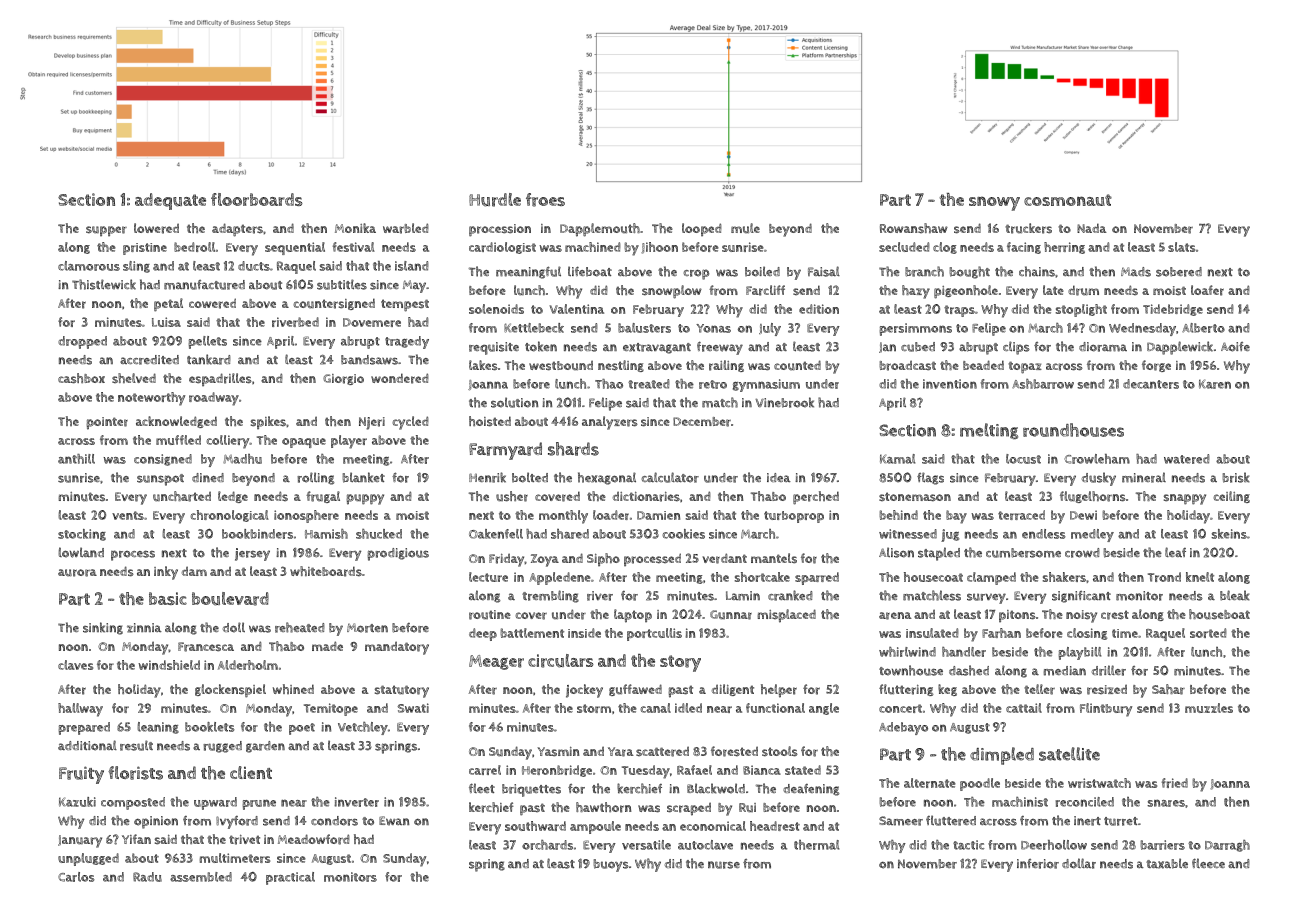 The width and height of the screenshot is (1308, 924). What do you see at coordinates (170, 201) in the screenshot?
I see `adequate` at bounding box center [170, 201].
